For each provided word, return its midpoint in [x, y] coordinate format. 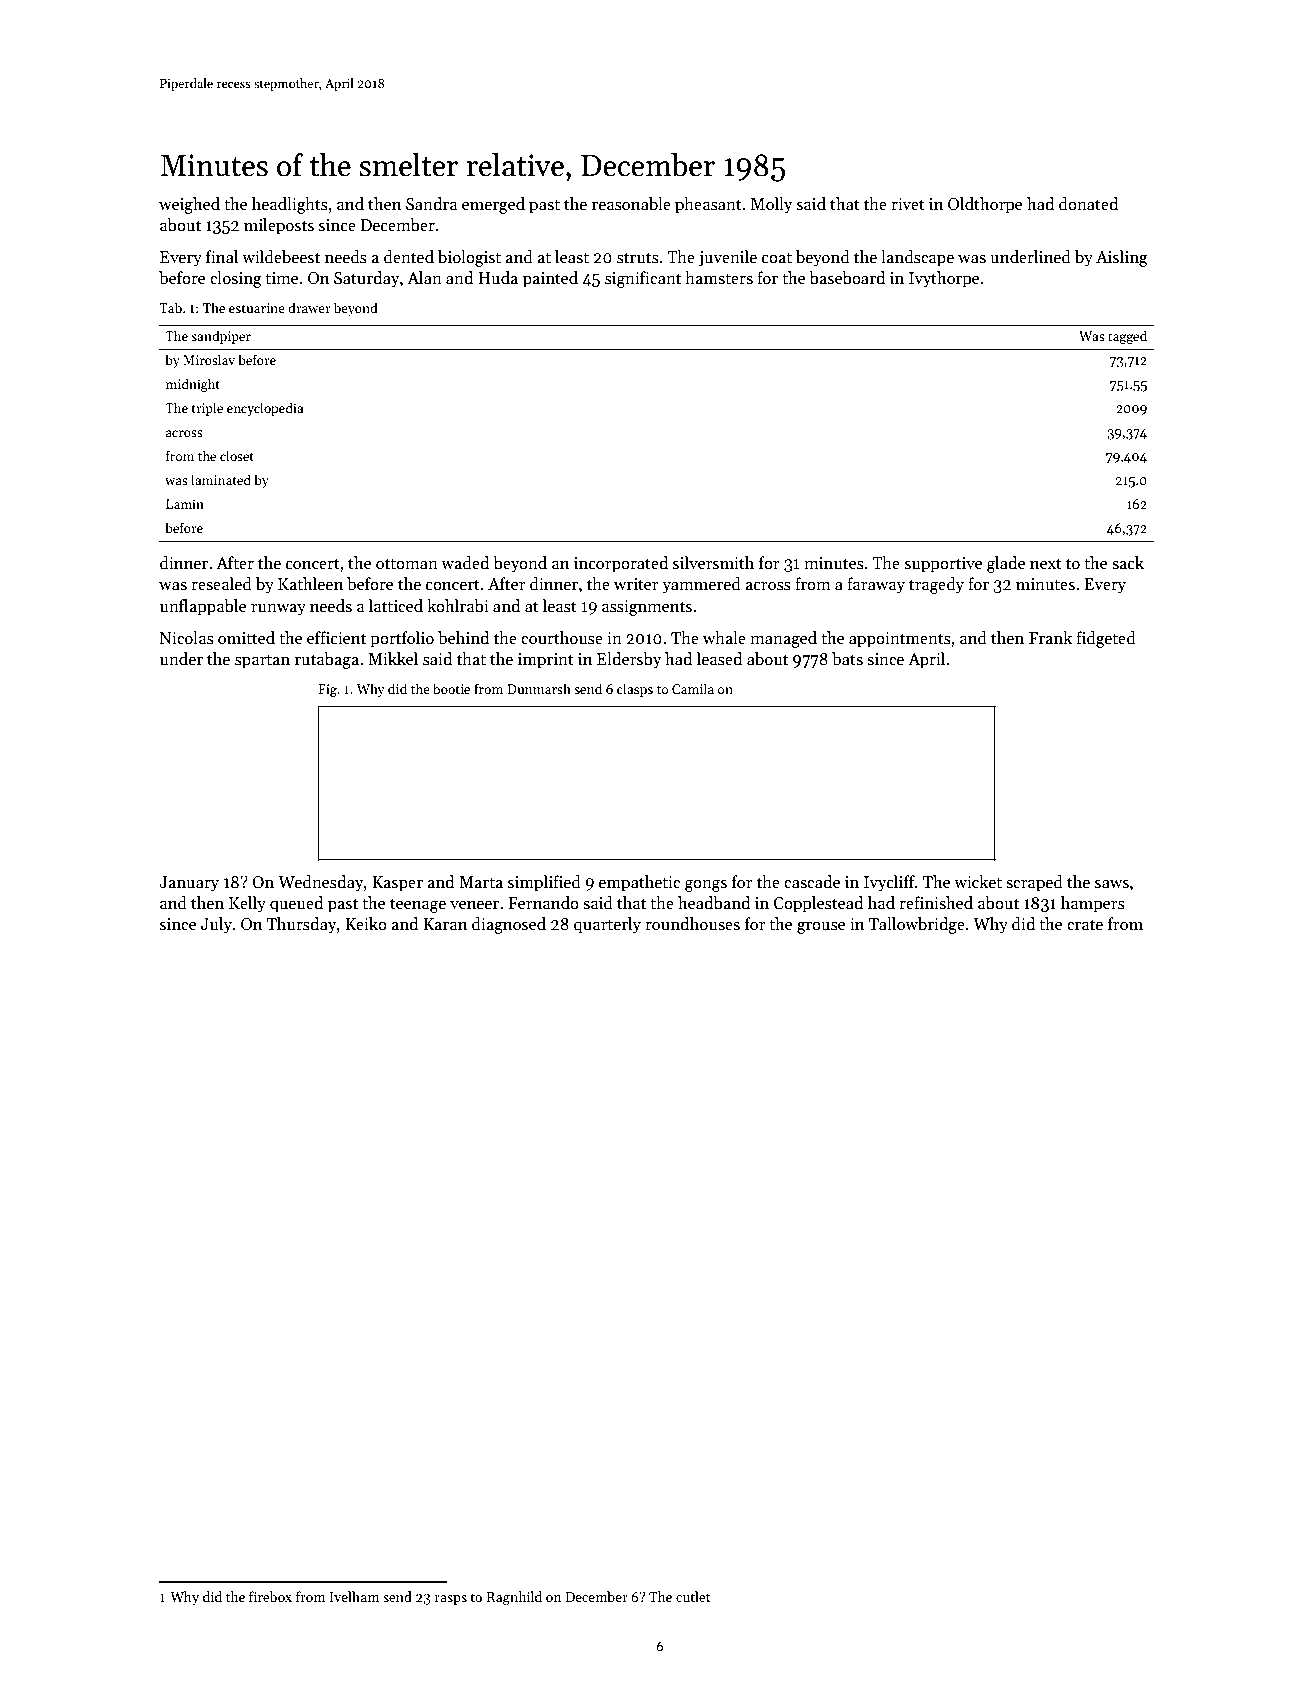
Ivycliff [889, 883]
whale [724, 638]
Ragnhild [514, 1598]
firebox [270, 1596]
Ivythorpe [944, 279]
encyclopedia [265, 409]
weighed [189, 205]
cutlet [693, 1596]
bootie [451, 688]
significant [643, 279]
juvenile [728, 258]
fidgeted [1106, 639]
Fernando [543, 903]
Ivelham [355, 1596]
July [216, 925]
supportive [943, 565]
